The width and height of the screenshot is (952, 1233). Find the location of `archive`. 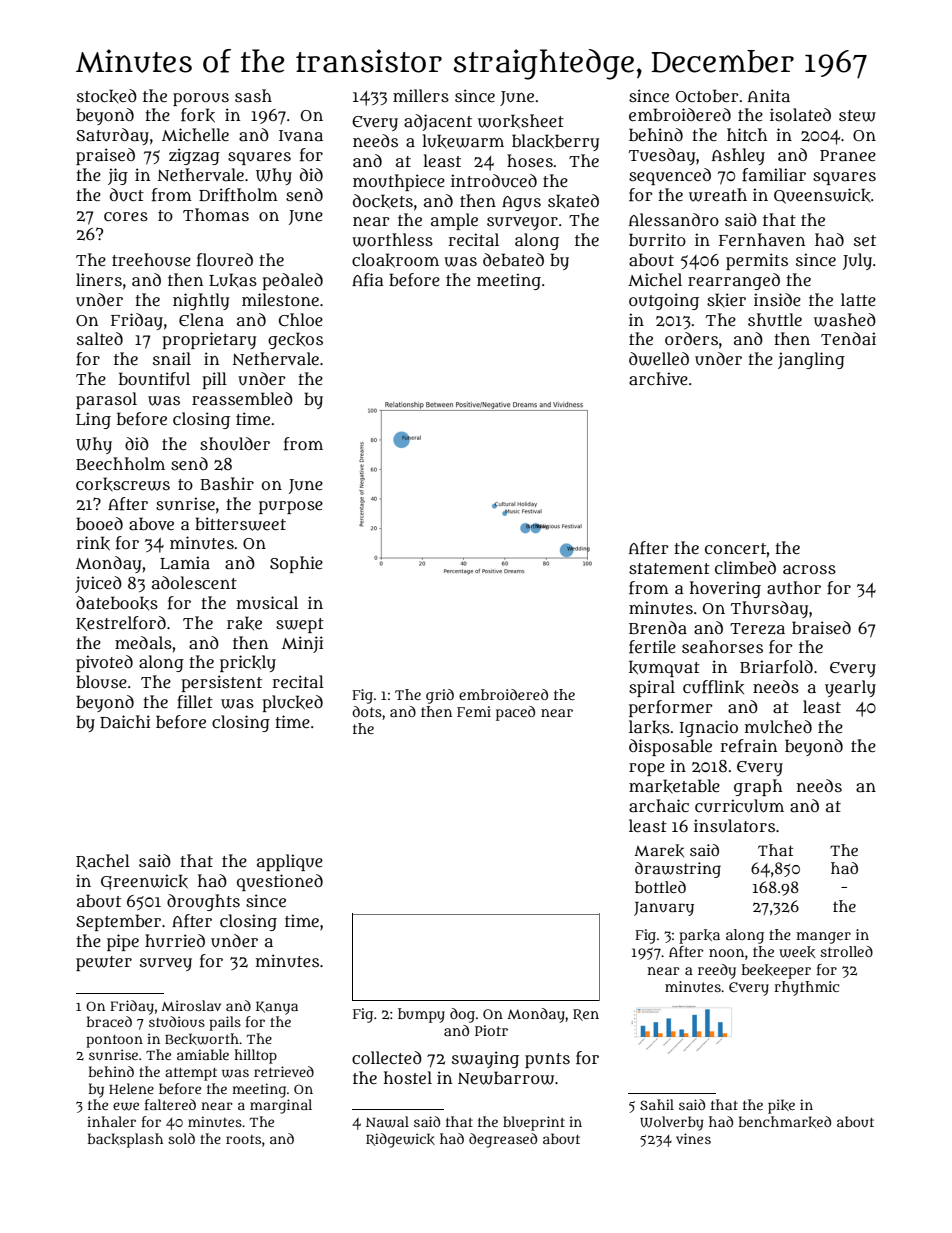

archive is located at coordinates (658, 378).
